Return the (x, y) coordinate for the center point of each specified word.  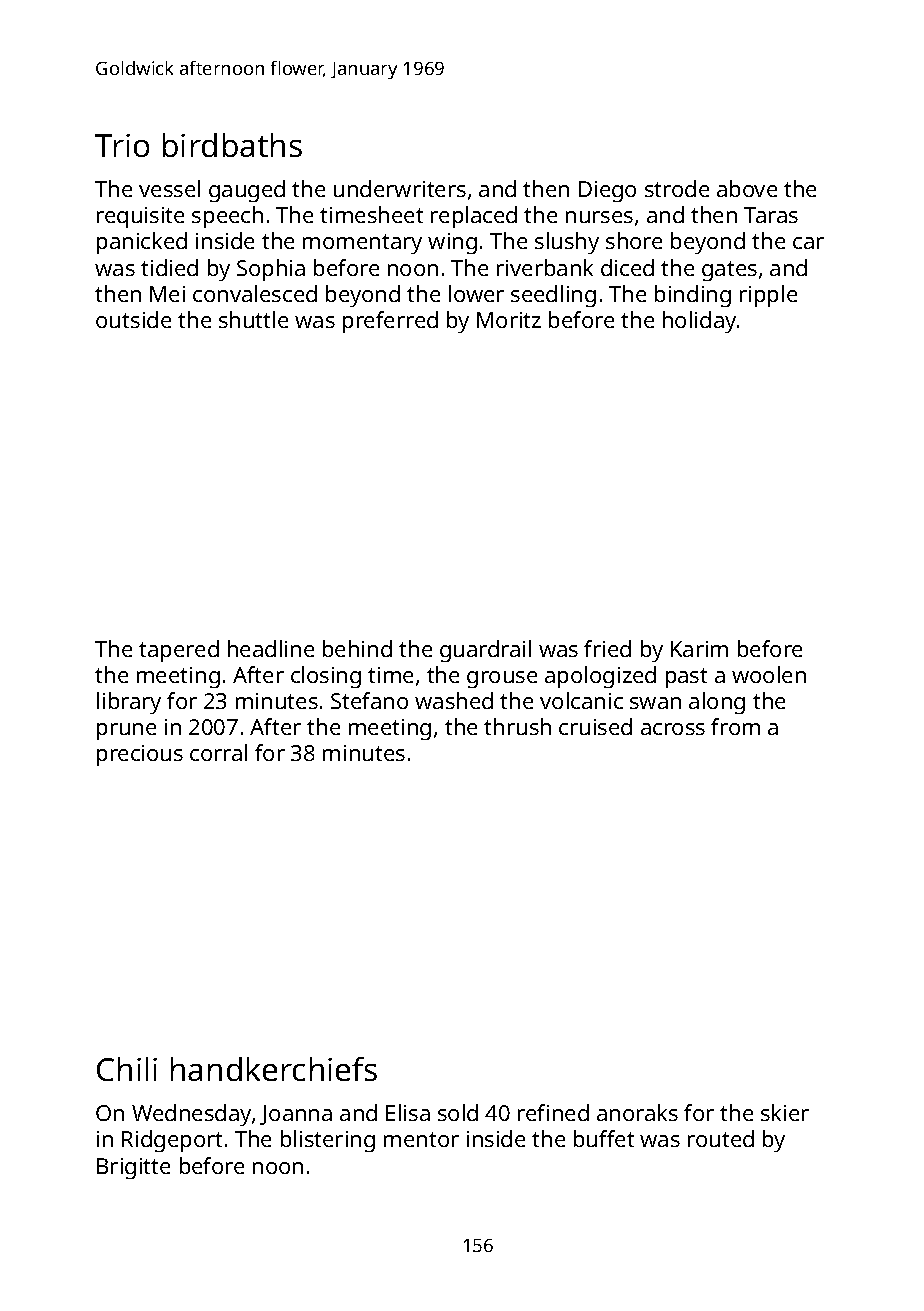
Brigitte (133, 1168)
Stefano (369, 700)
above (747, 188)
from (735, 726)
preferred (390, 322)
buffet (604, 1138)
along (717, 703)
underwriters (400, 188)
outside (133, 319)
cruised (595, 726)
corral (218, 752)
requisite (140, 217)
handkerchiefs (274, 1069)
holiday (699, 322)
